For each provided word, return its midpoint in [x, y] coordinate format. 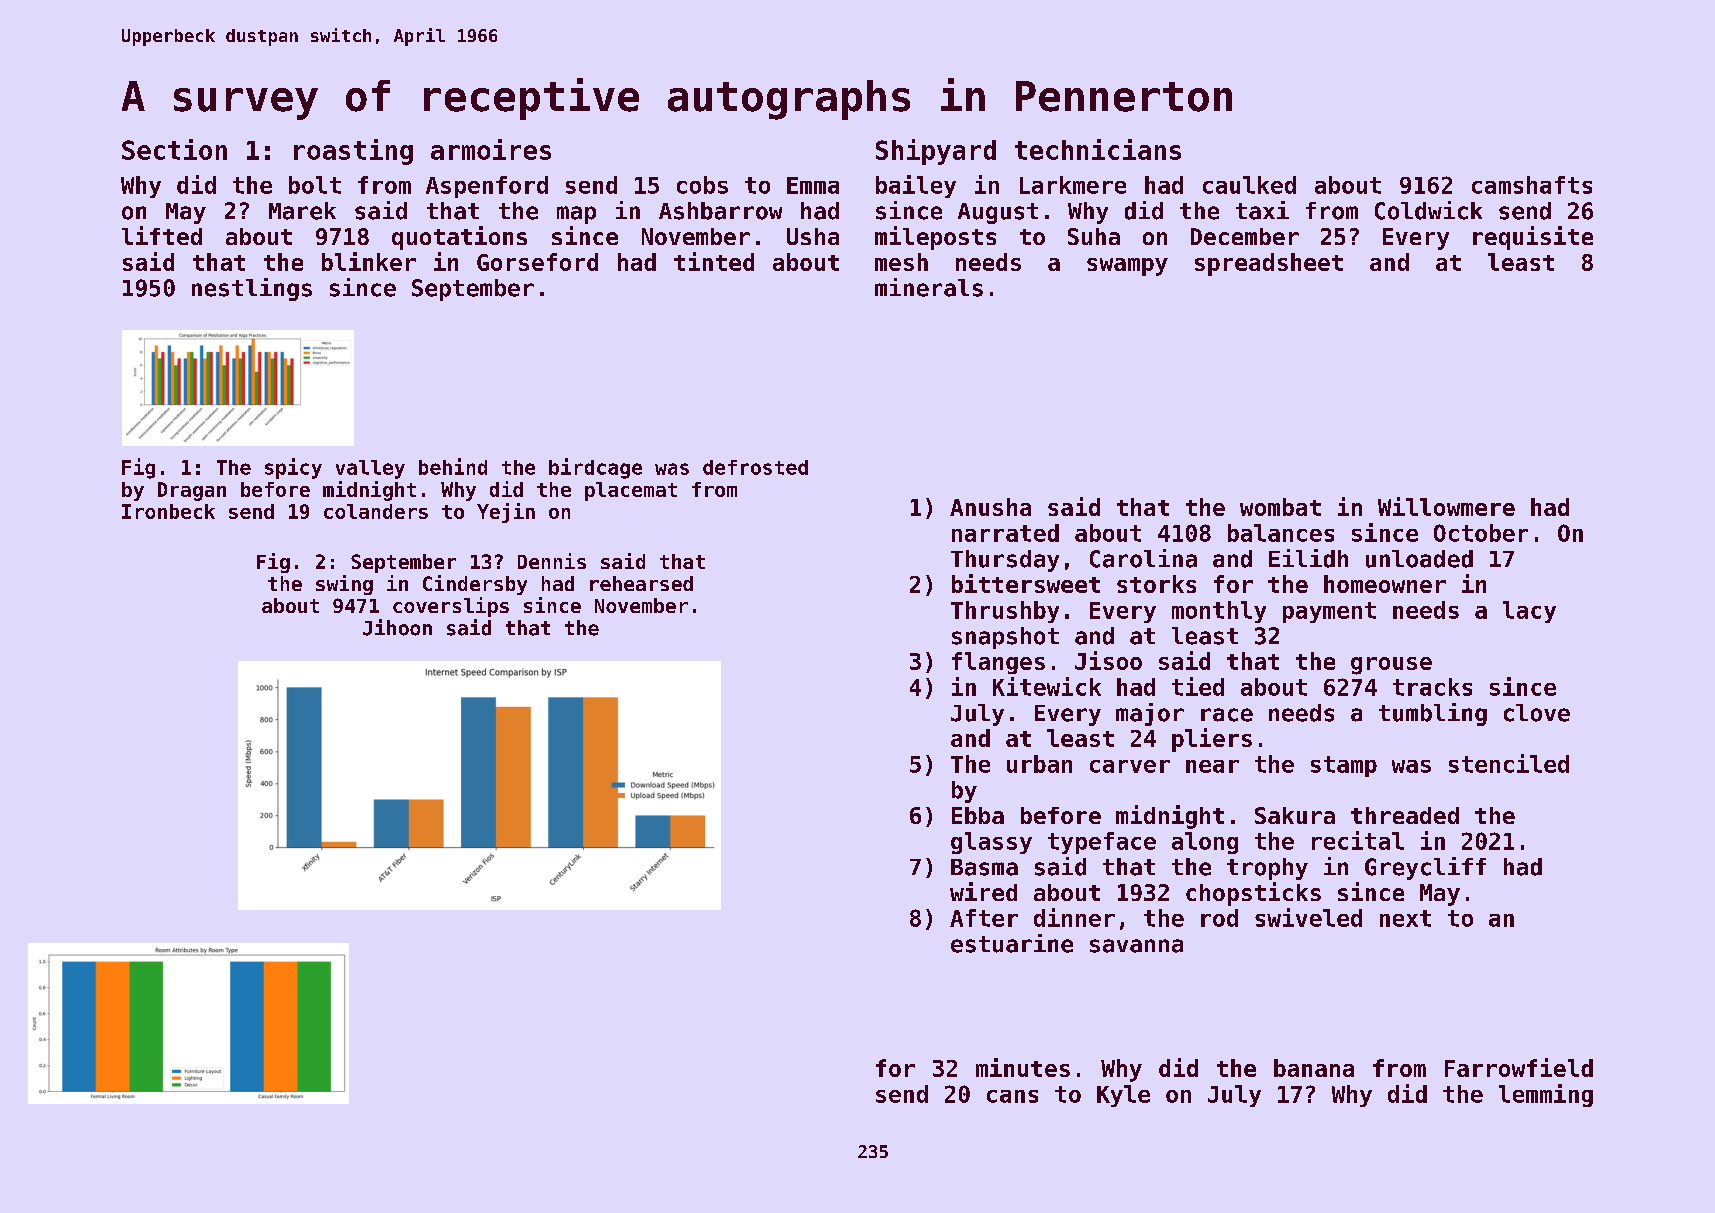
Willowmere [1446, 506]
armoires [491, 149]
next [1405, 918]
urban [1039, 764]
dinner [1074, 917]
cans [1012, 1096]
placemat [631, 491]
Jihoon [397, 627]
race [1227, 715]
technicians [1098, 149]
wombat [1280, 507]
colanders [376, 511]
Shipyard [936, 152]
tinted [714, 261]
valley [370, 469]
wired [983, 891]
